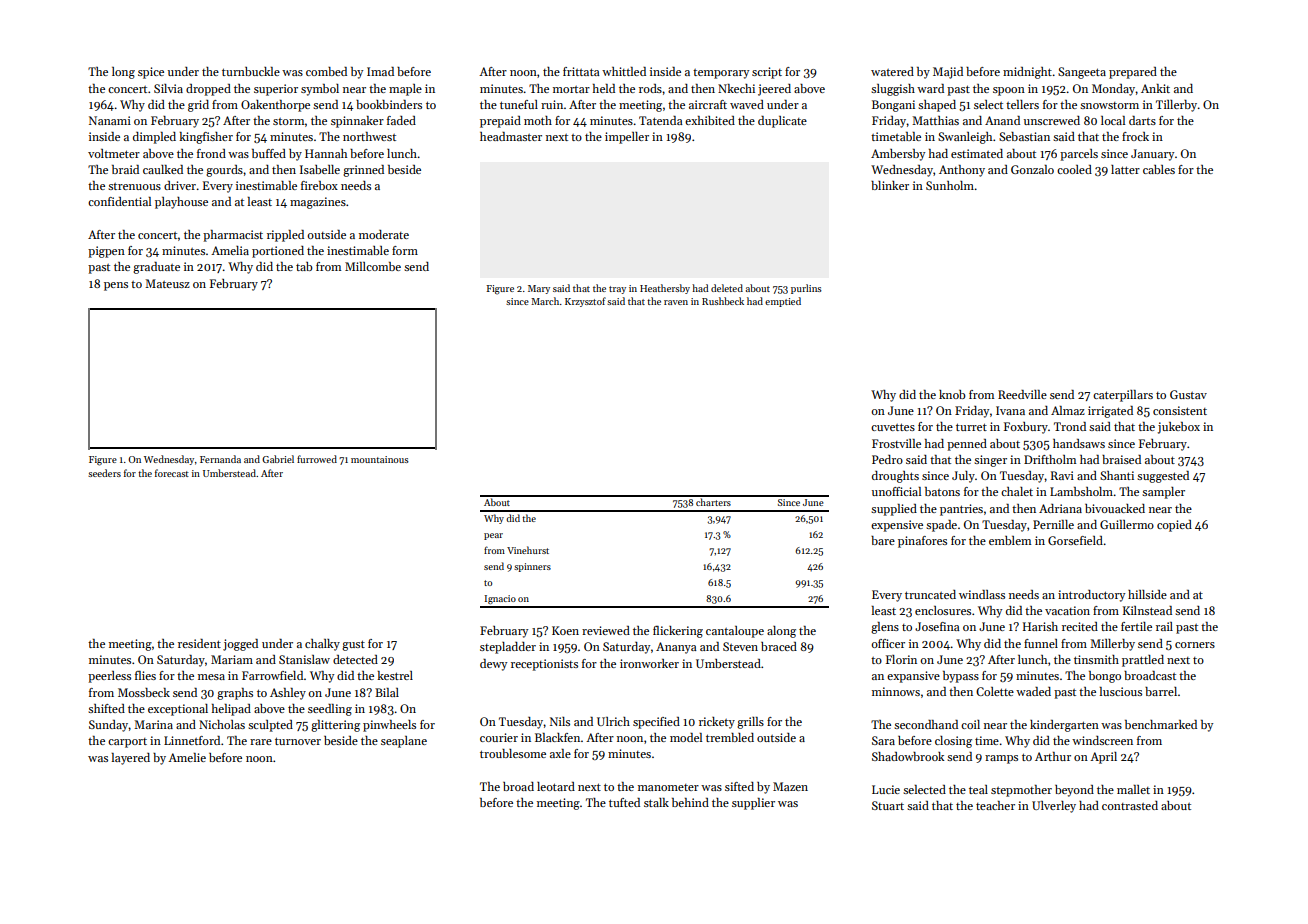  What do you see at coordinates (1133, 73) in the document?
I see `prepared` at bounding box center [1133, 73].
